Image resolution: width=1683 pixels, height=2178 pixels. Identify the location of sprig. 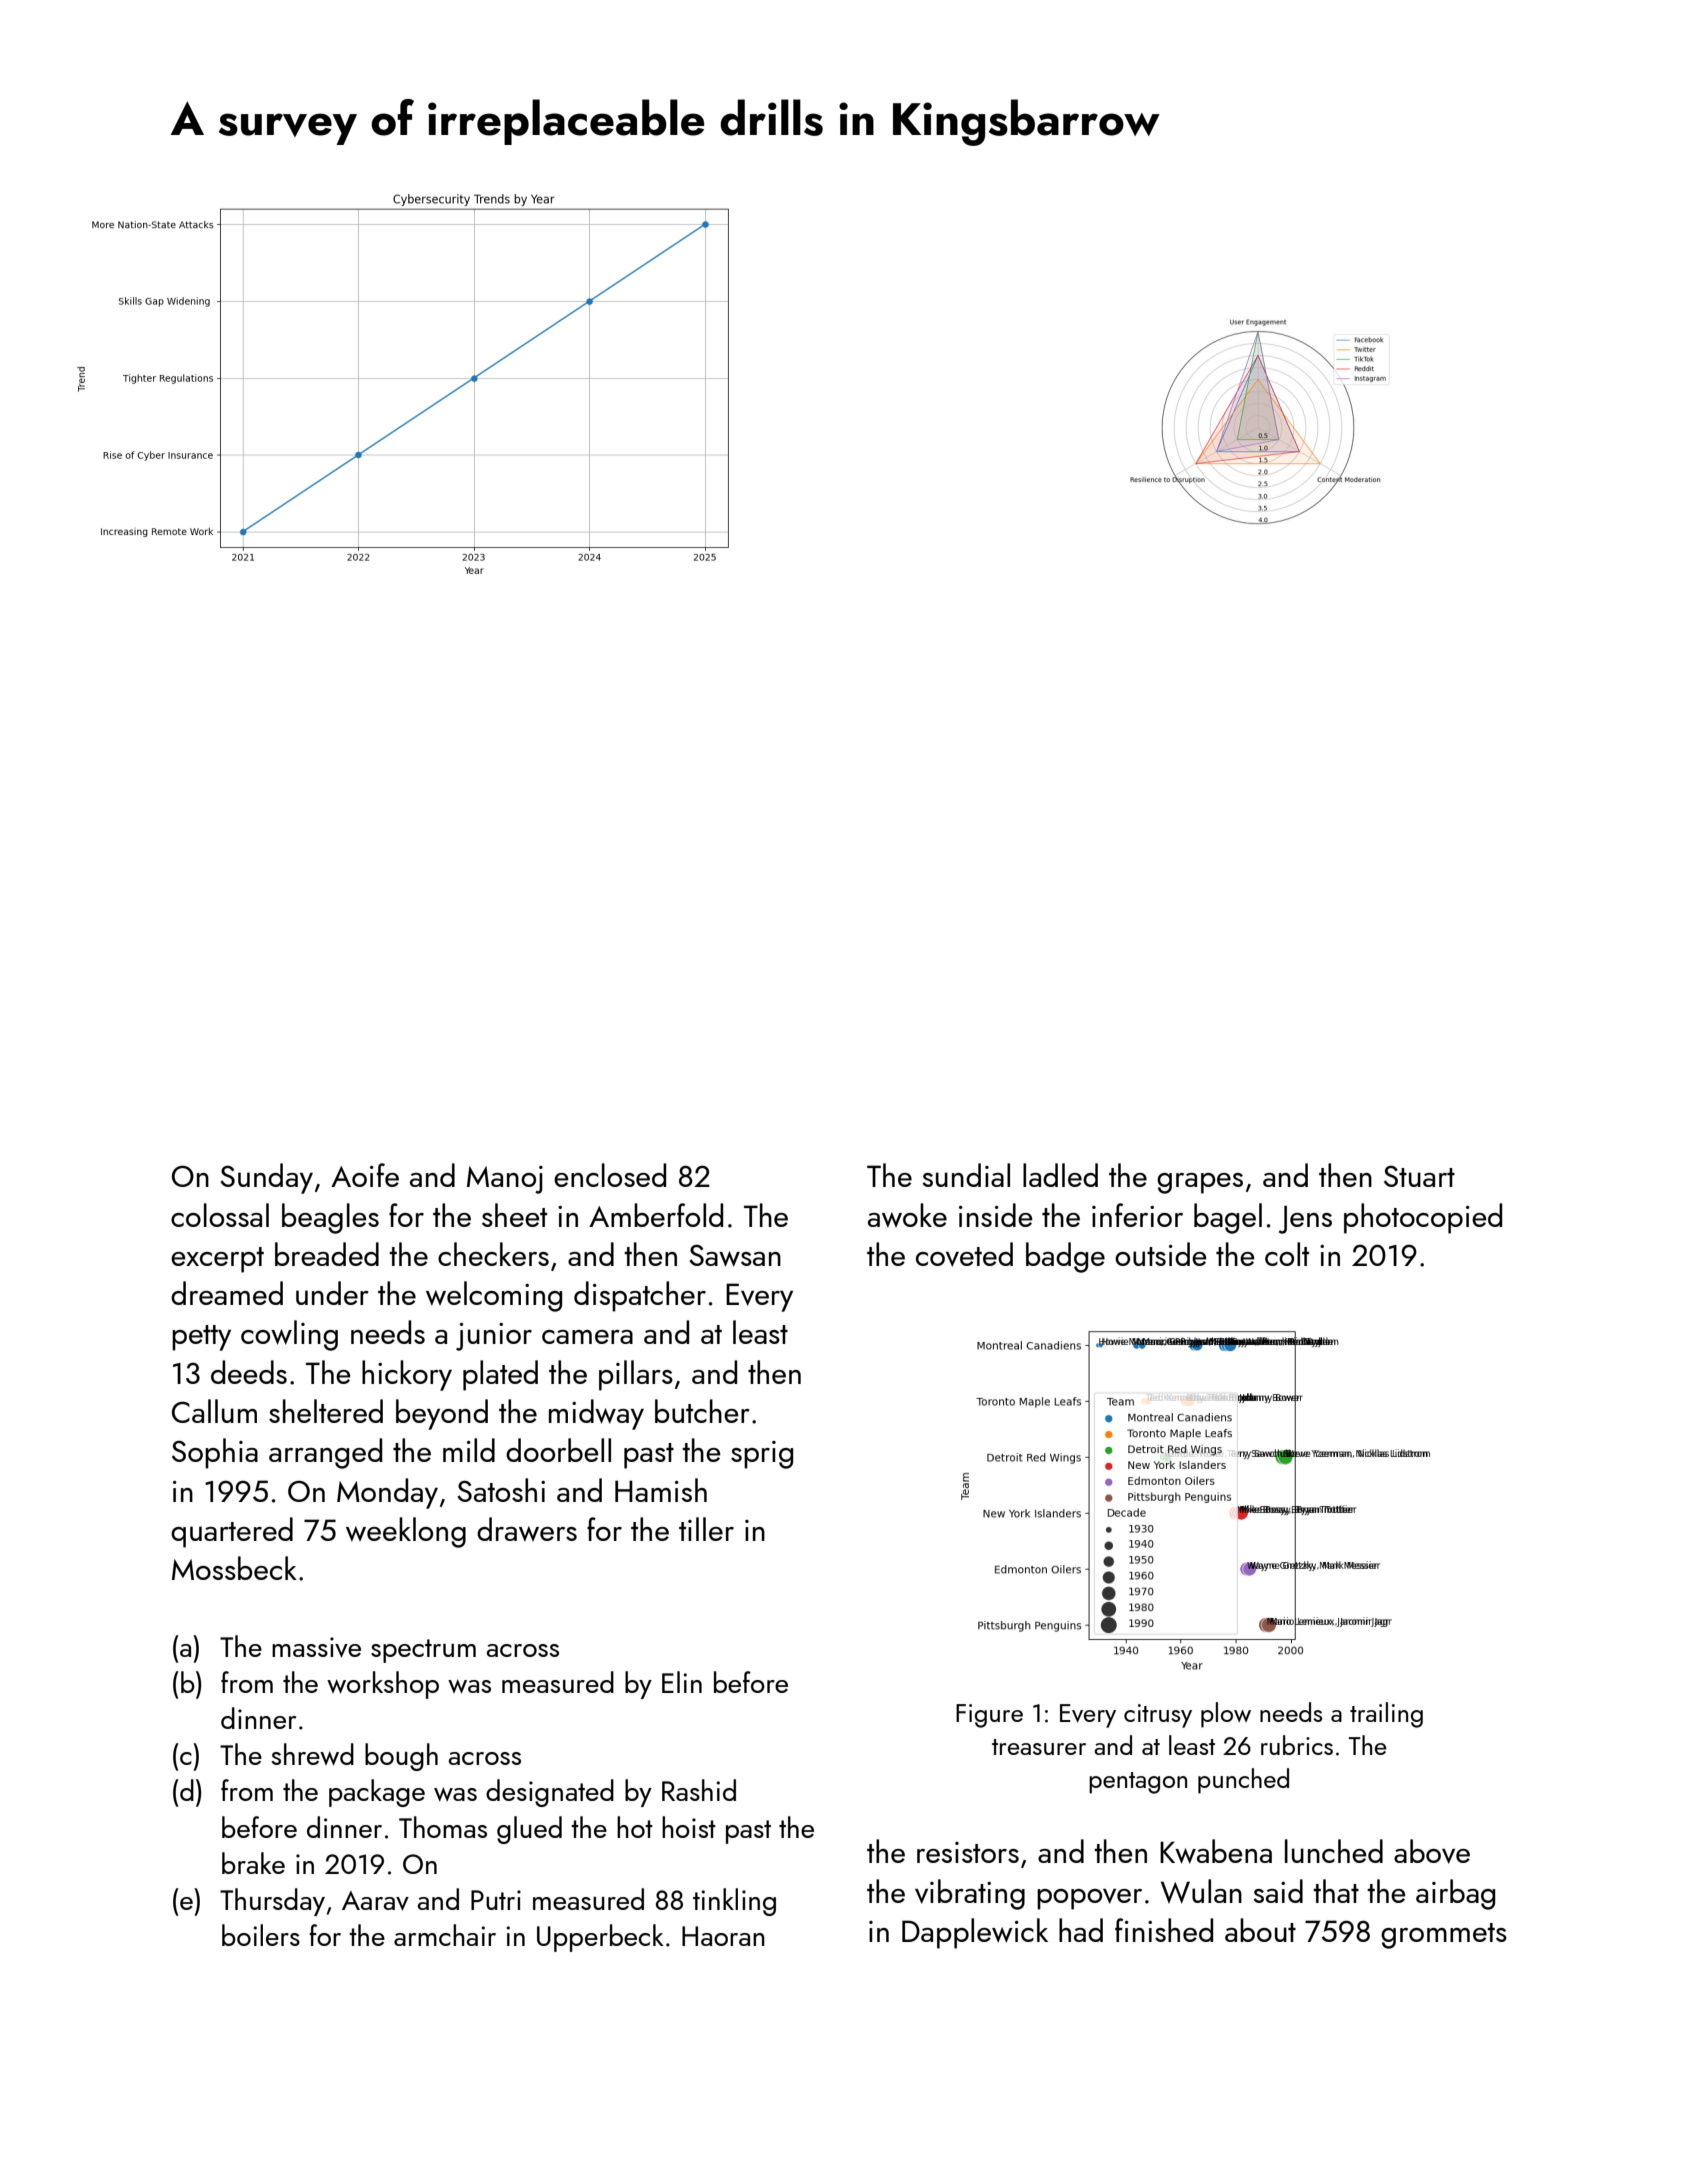
(762, 1455).
